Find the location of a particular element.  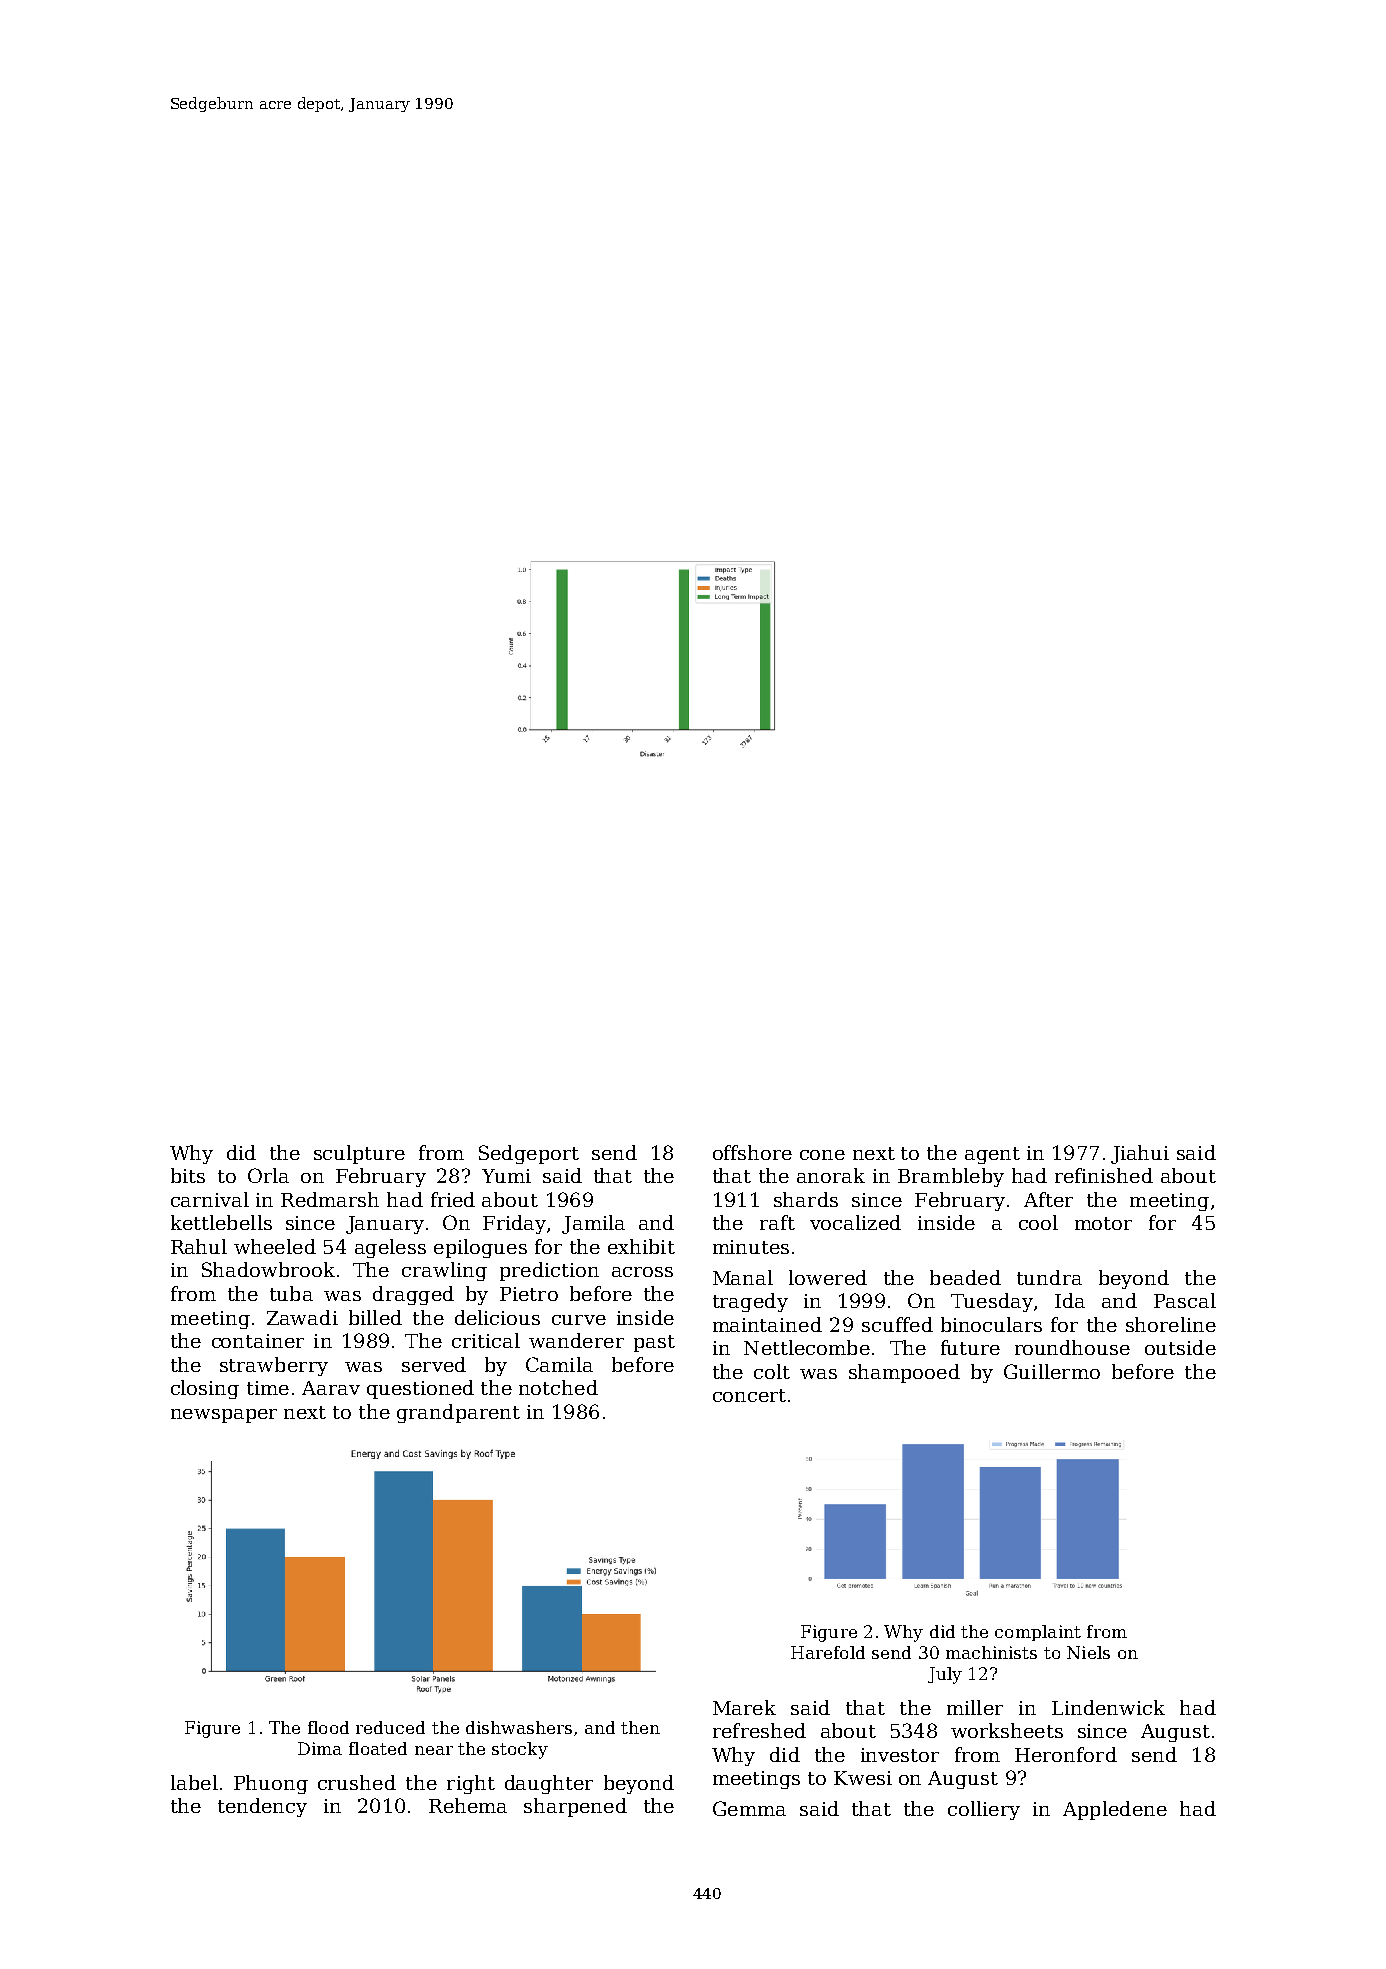

newspaper is located at coordinates (224, 1416).
